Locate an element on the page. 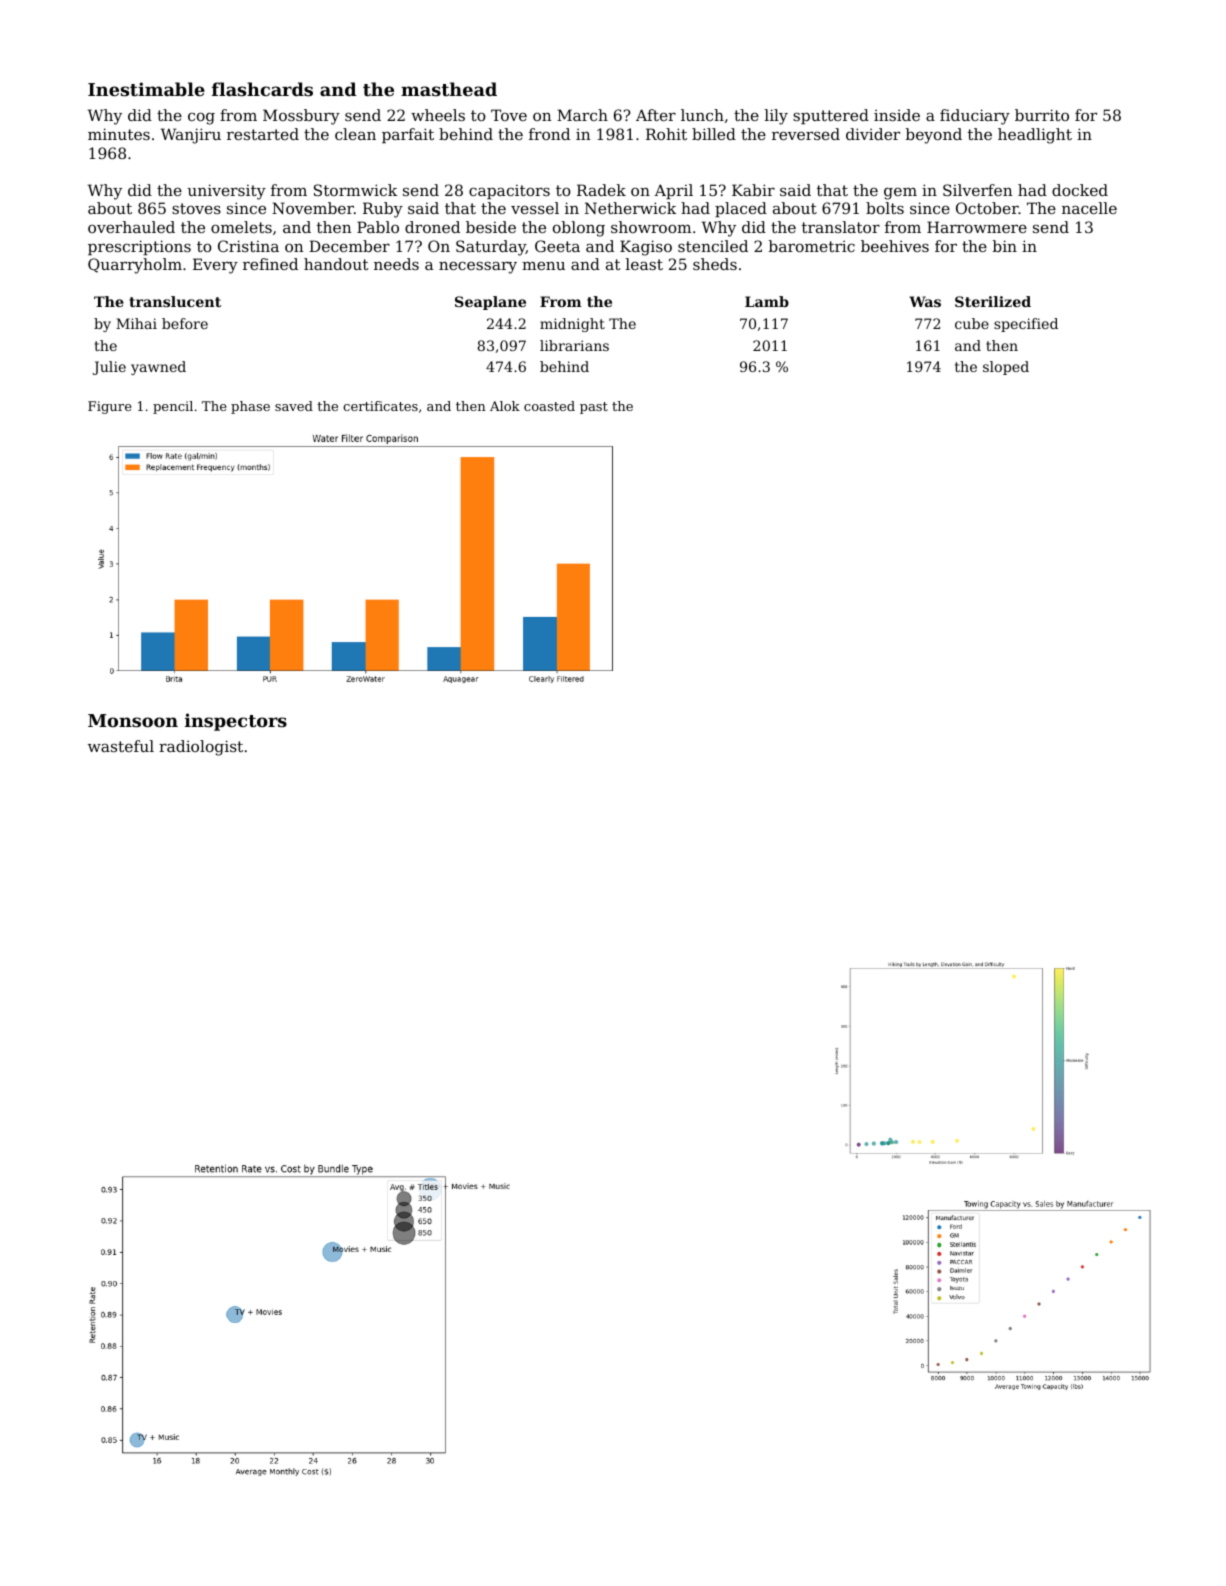  minutes is located at coordinates (119, 134).
